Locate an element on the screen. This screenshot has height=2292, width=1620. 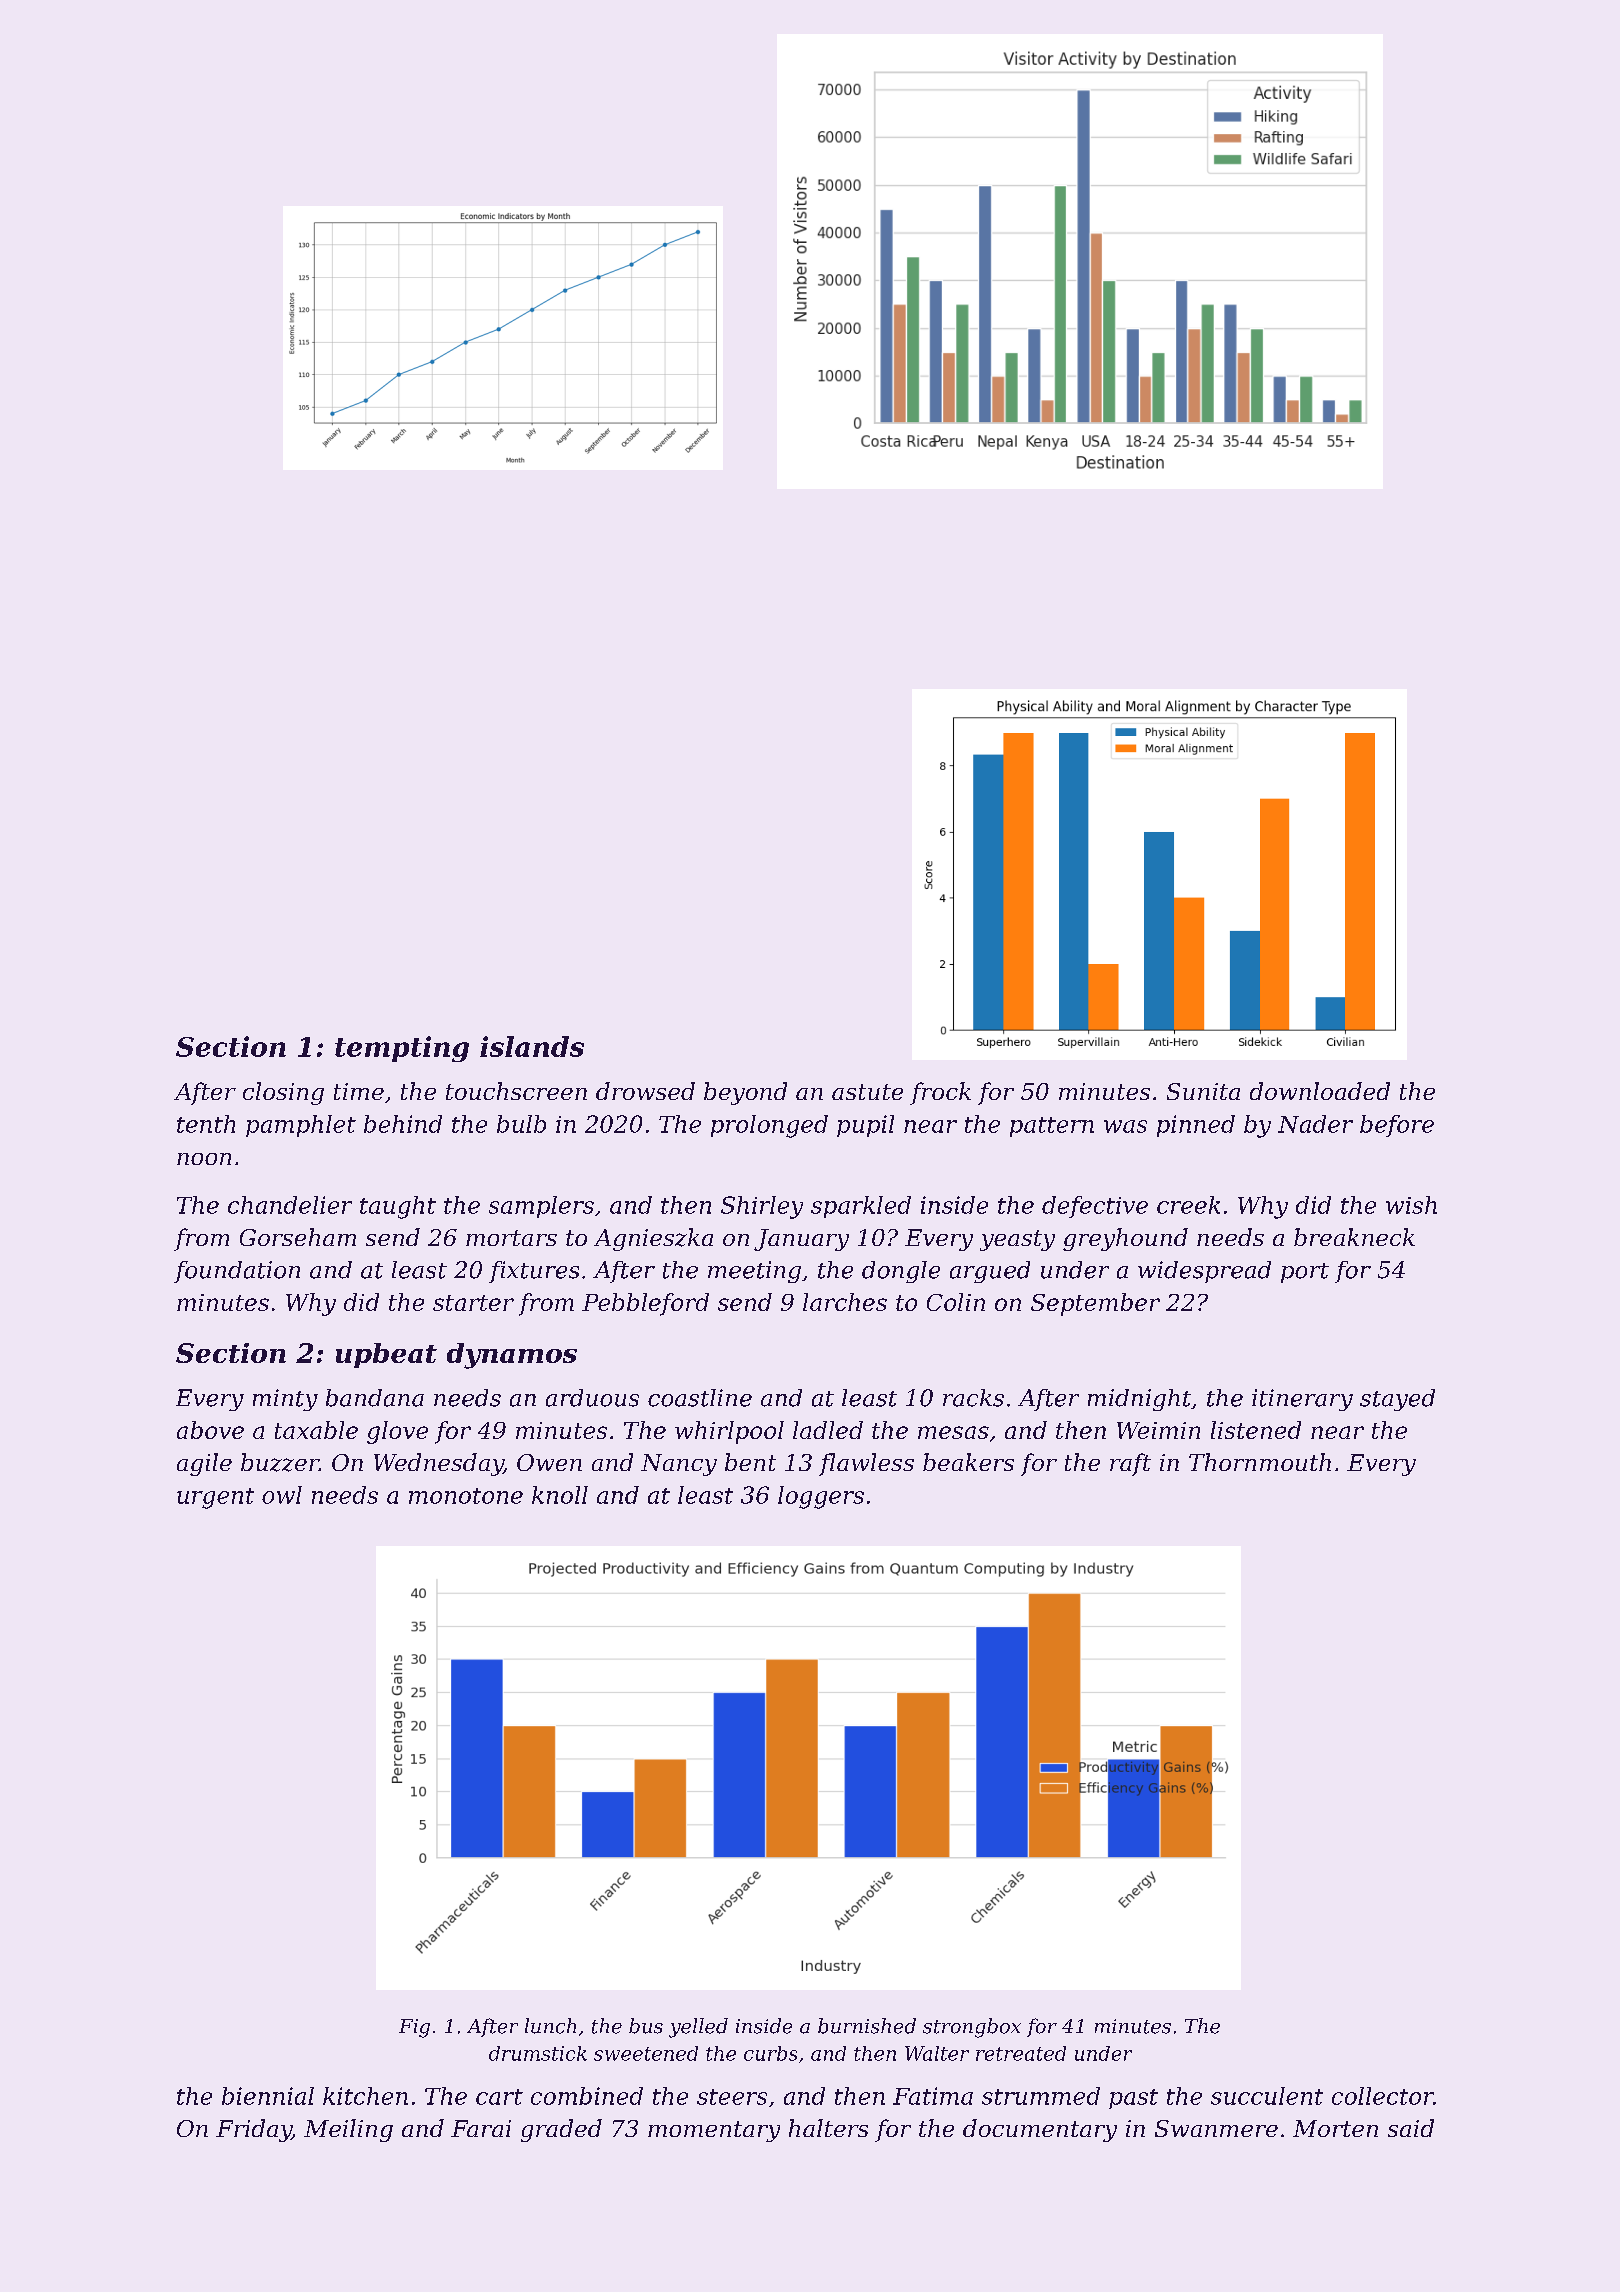
Fatima is located at coordinates (933, 2096).
